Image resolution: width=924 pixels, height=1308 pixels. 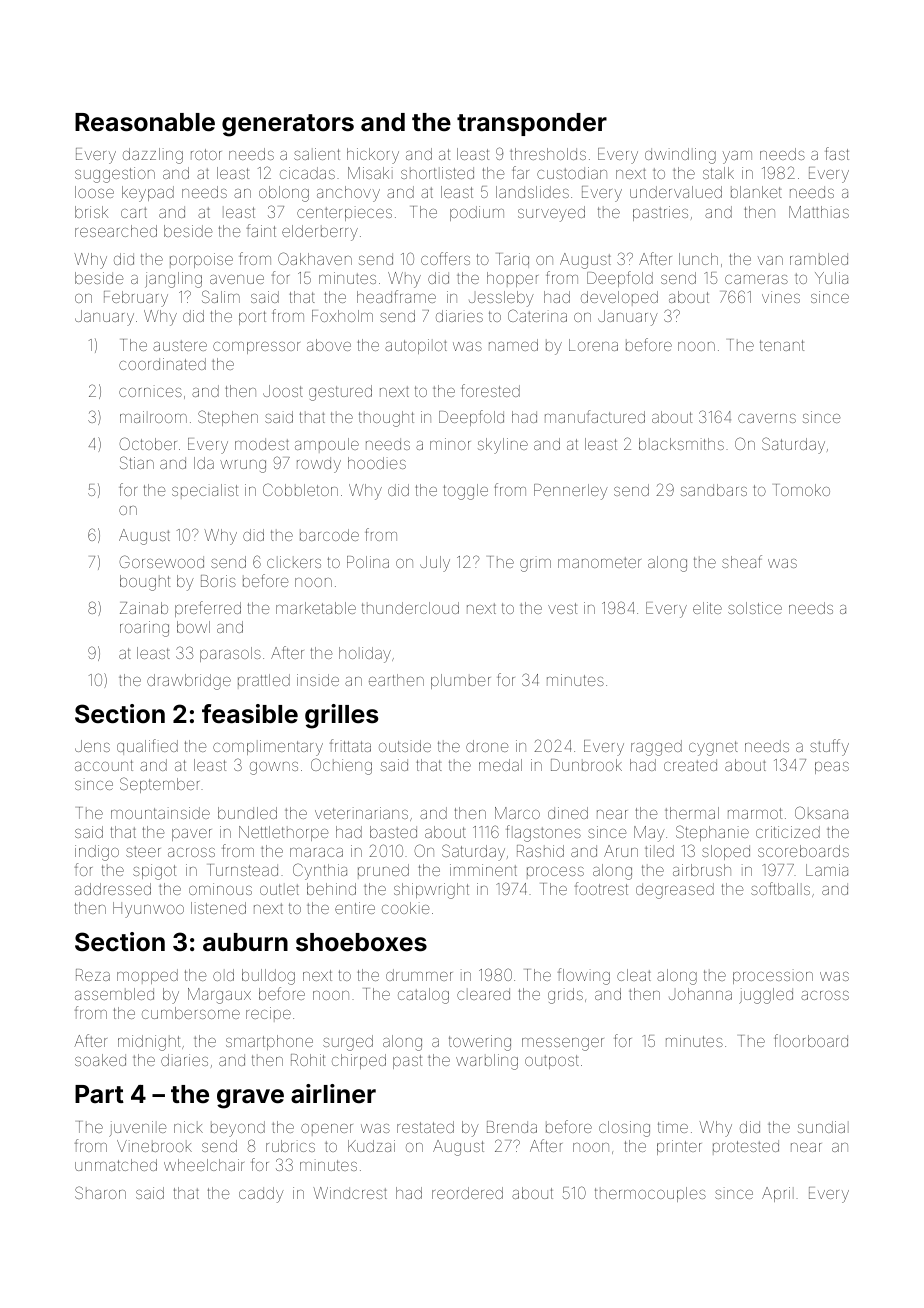 What do you see at coordinates (702, 870) in the document?
I see `airbrush` at bounding box center [702, 870].
